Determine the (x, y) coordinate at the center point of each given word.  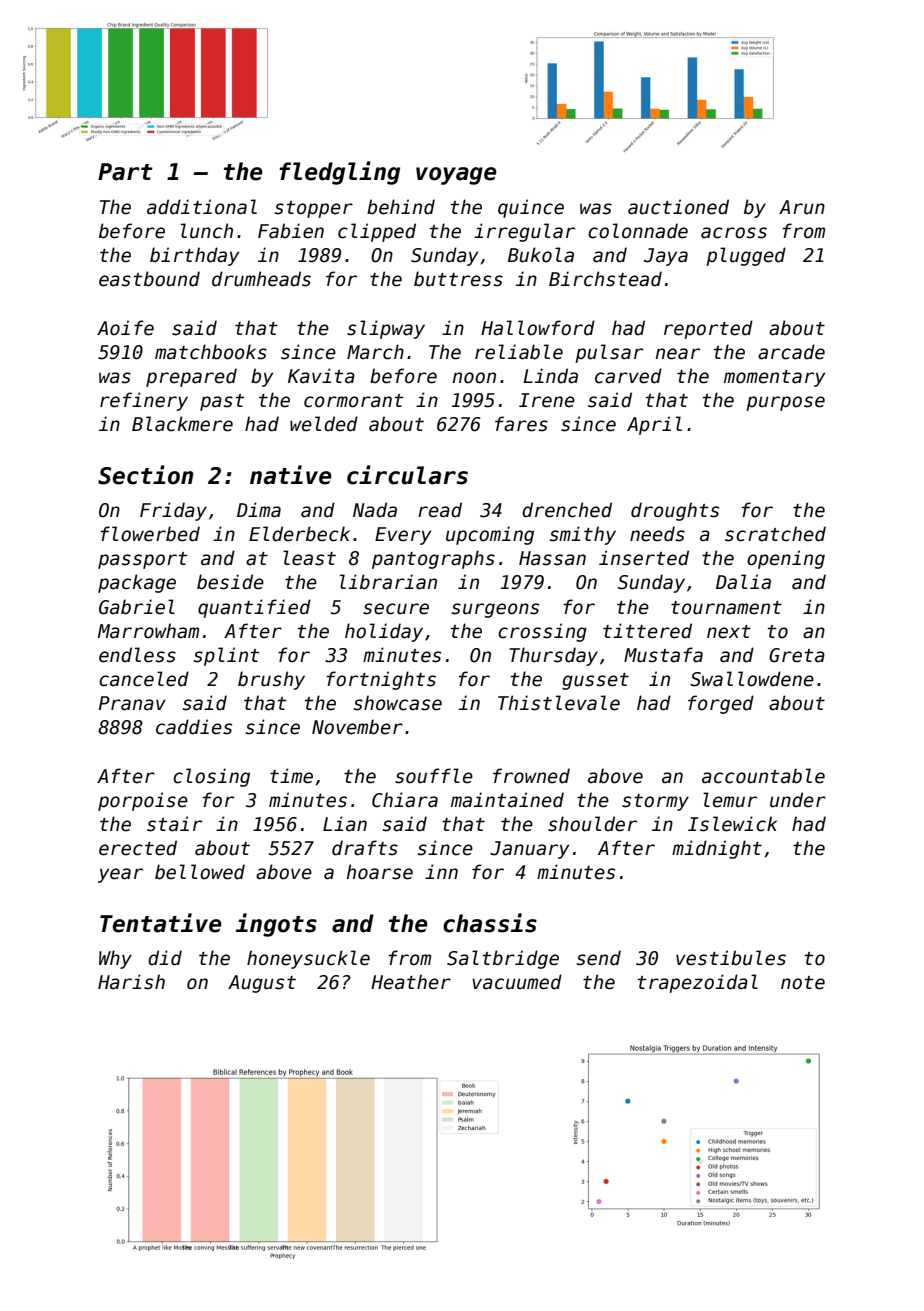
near (678, 354)
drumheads (261, 279)
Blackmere (182, 424)
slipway (386, 329)
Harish (131, 982)
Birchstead (605, 279)
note (803, 983)
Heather (411, 982)
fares (521, 424)
